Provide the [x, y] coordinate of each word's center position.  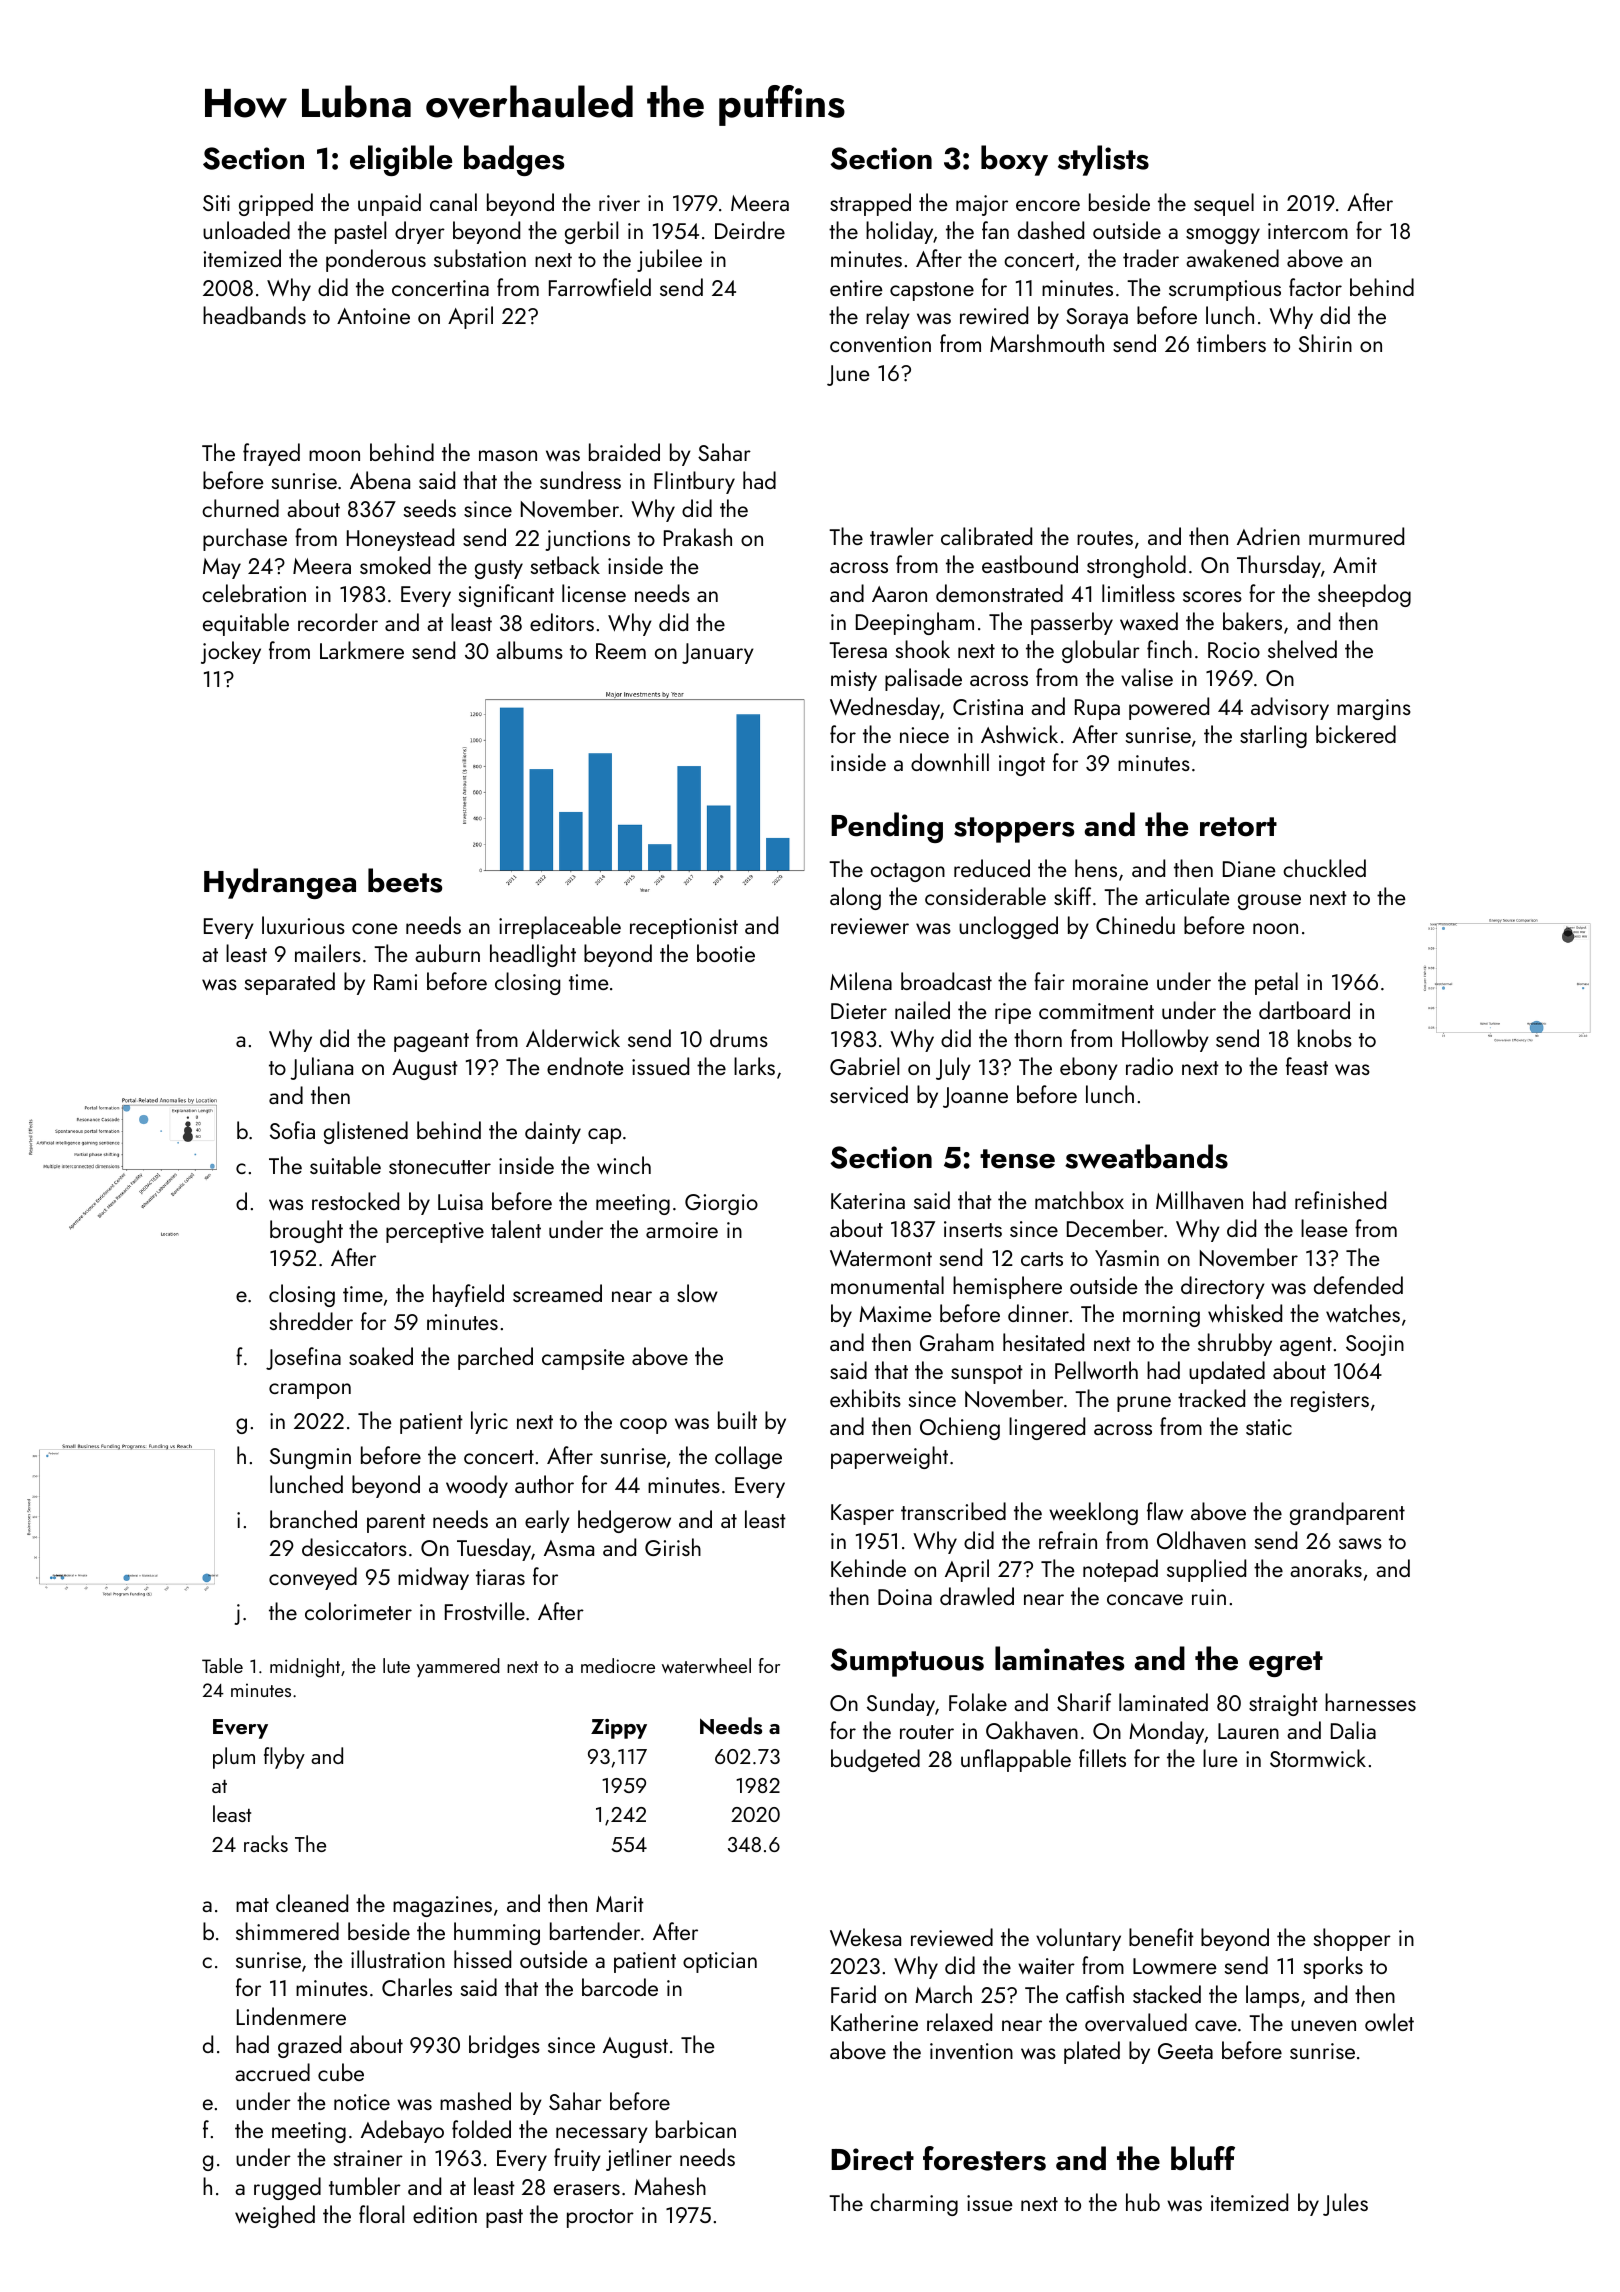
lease [1324, 1228]
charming [914, 2204]
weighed [275, 2216]
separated [290, 983]
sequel [1224, 204]
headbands [254, 315]
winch [624, 1165]
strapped [870, 204]
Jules [1345, 2204]
